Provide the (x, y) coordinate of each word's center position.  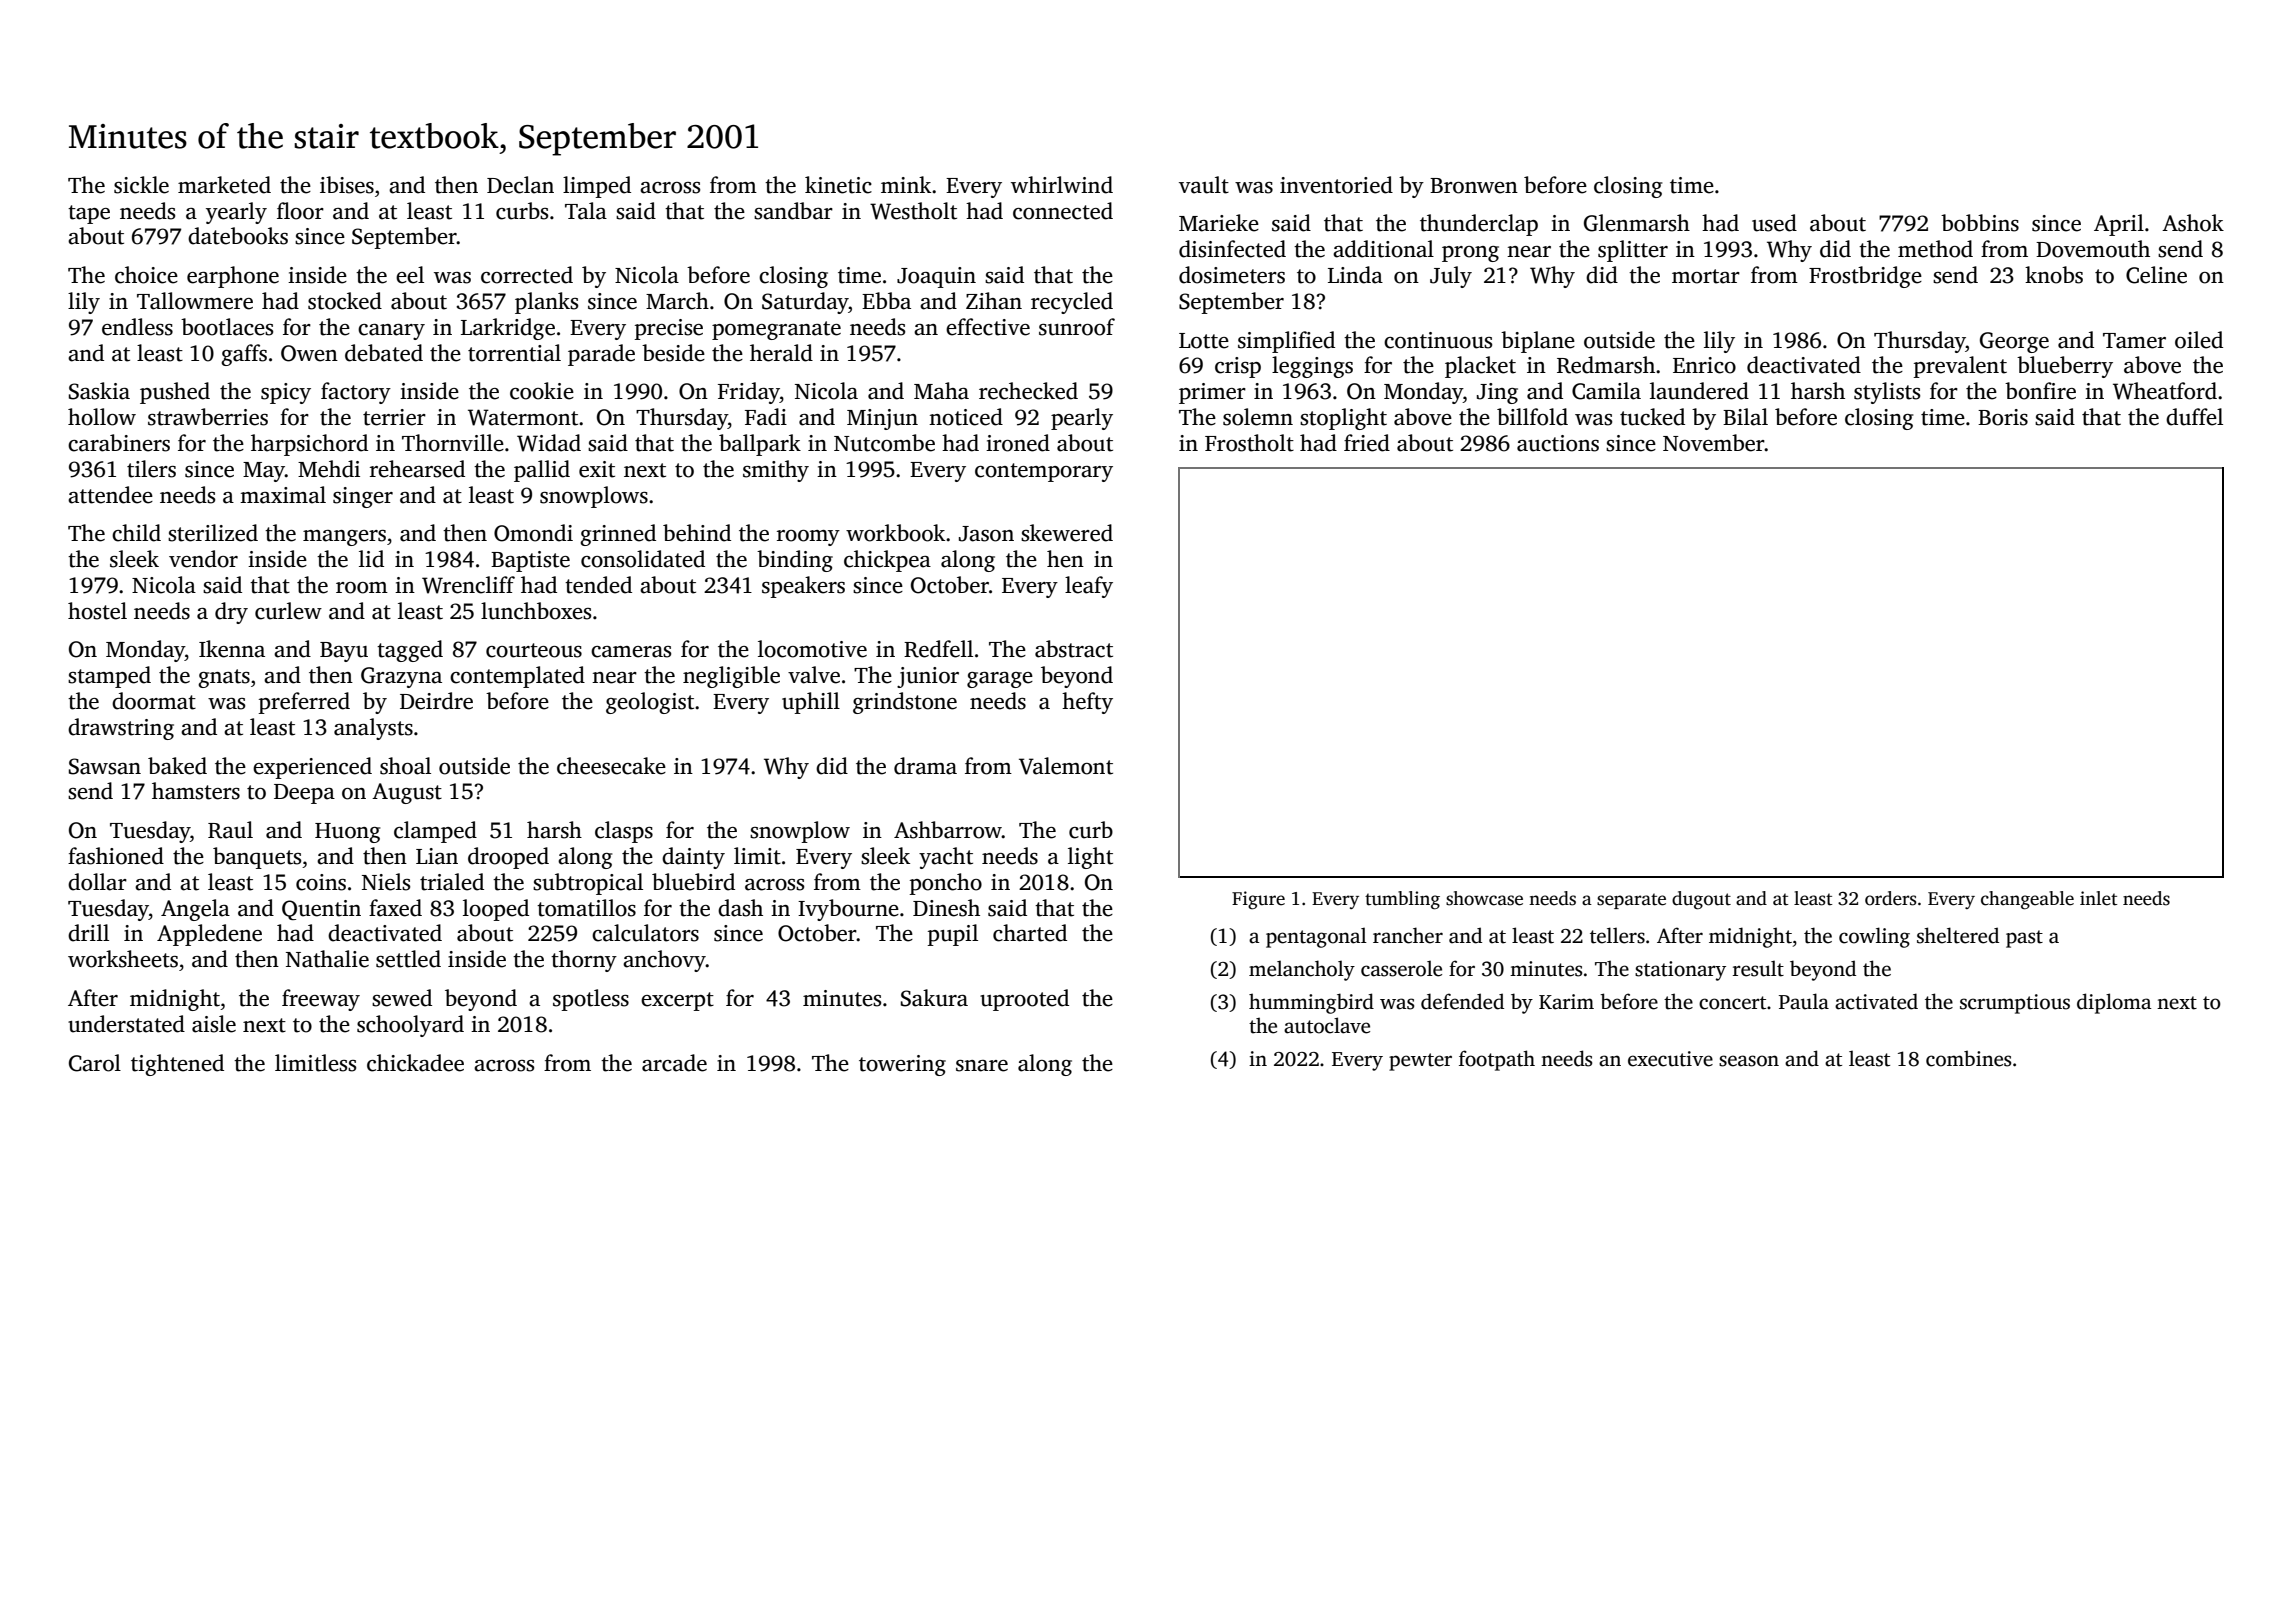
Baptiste (530, 561)
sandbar (793, 211)
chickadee (415, 1063)
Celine (2156, 275)
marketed (224, 185)
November (1714, 443)
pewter (1420, 1062)
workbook (895, 533)
